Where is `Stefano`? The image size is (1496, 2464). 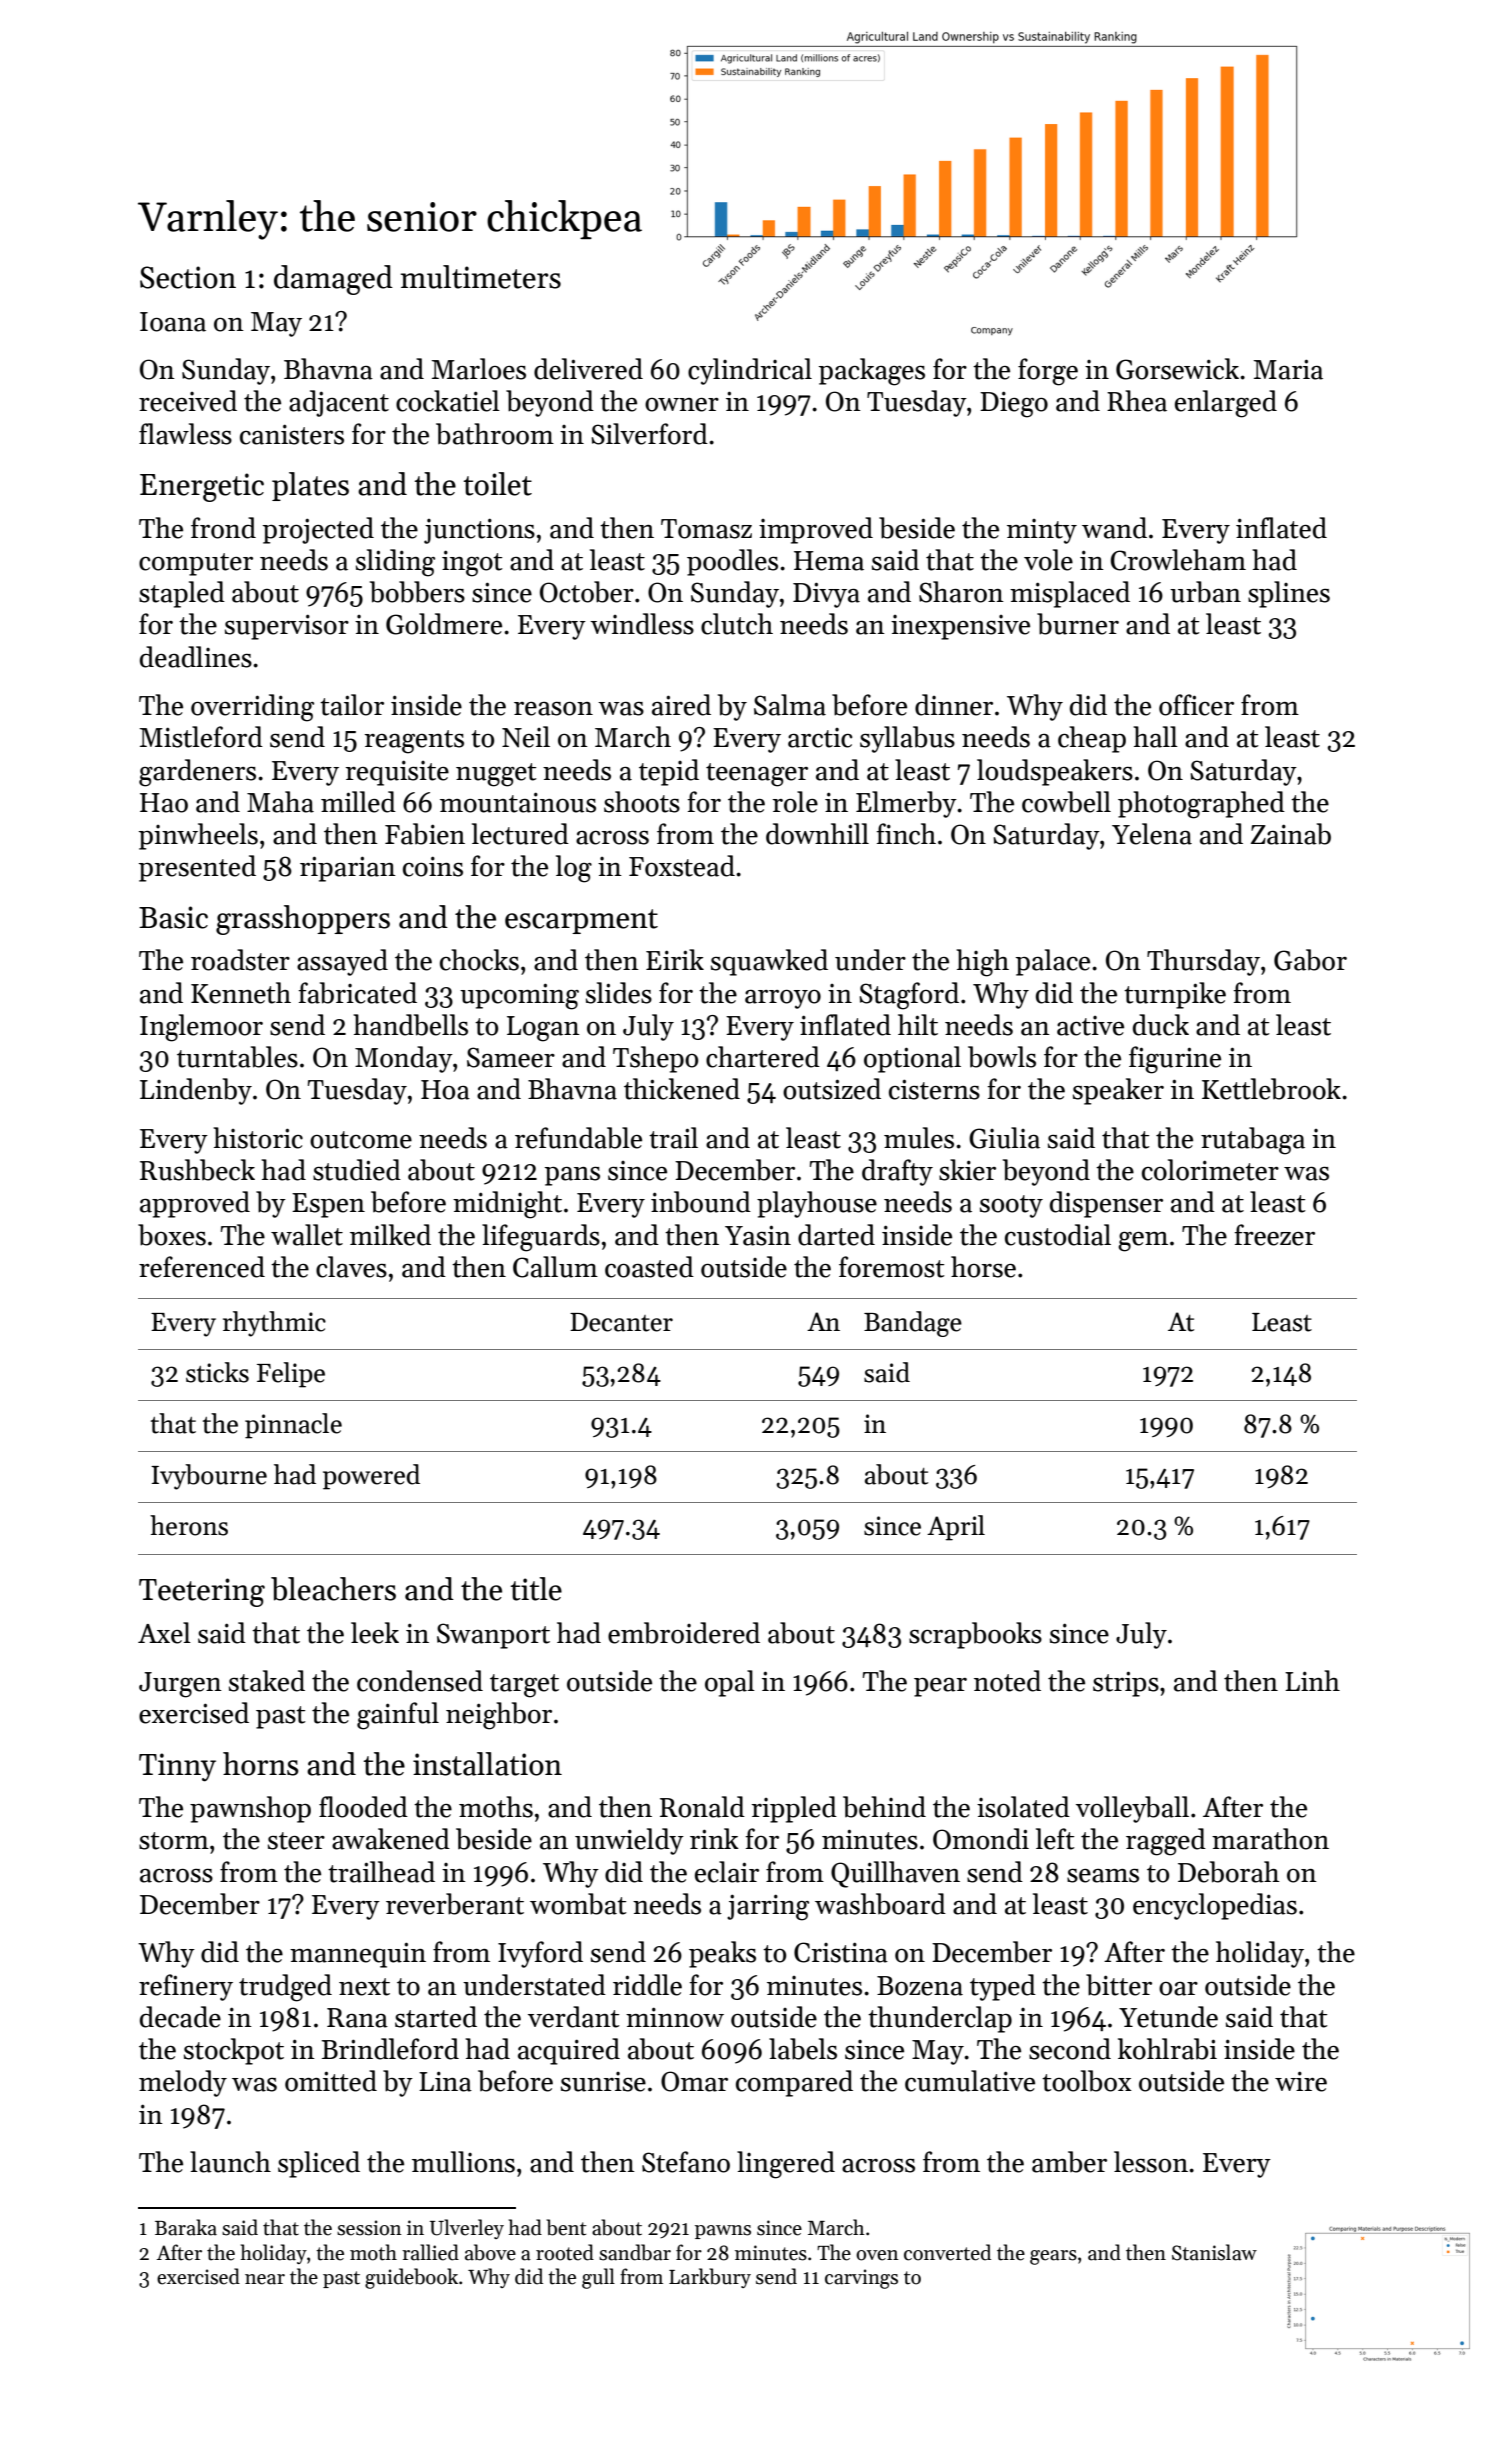
Stefano is located at coordinates (686, 2162).
